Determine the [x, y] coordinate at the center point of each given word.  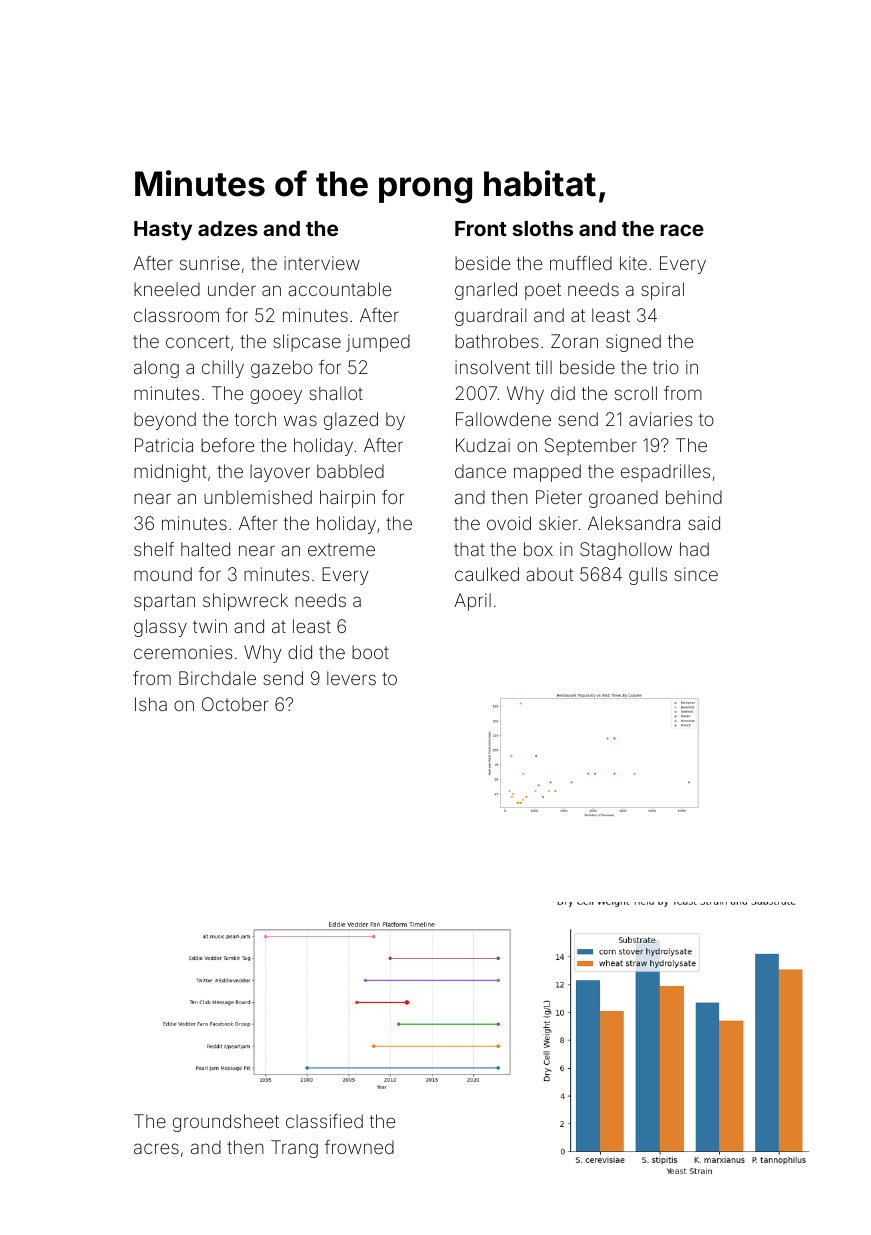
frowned [359, 1147]
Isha [151, 704]
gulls [648, 576]
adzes [228, 228]
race [682, 230]
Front [481, 228]
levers [351, 678]
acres [156, 1148]
